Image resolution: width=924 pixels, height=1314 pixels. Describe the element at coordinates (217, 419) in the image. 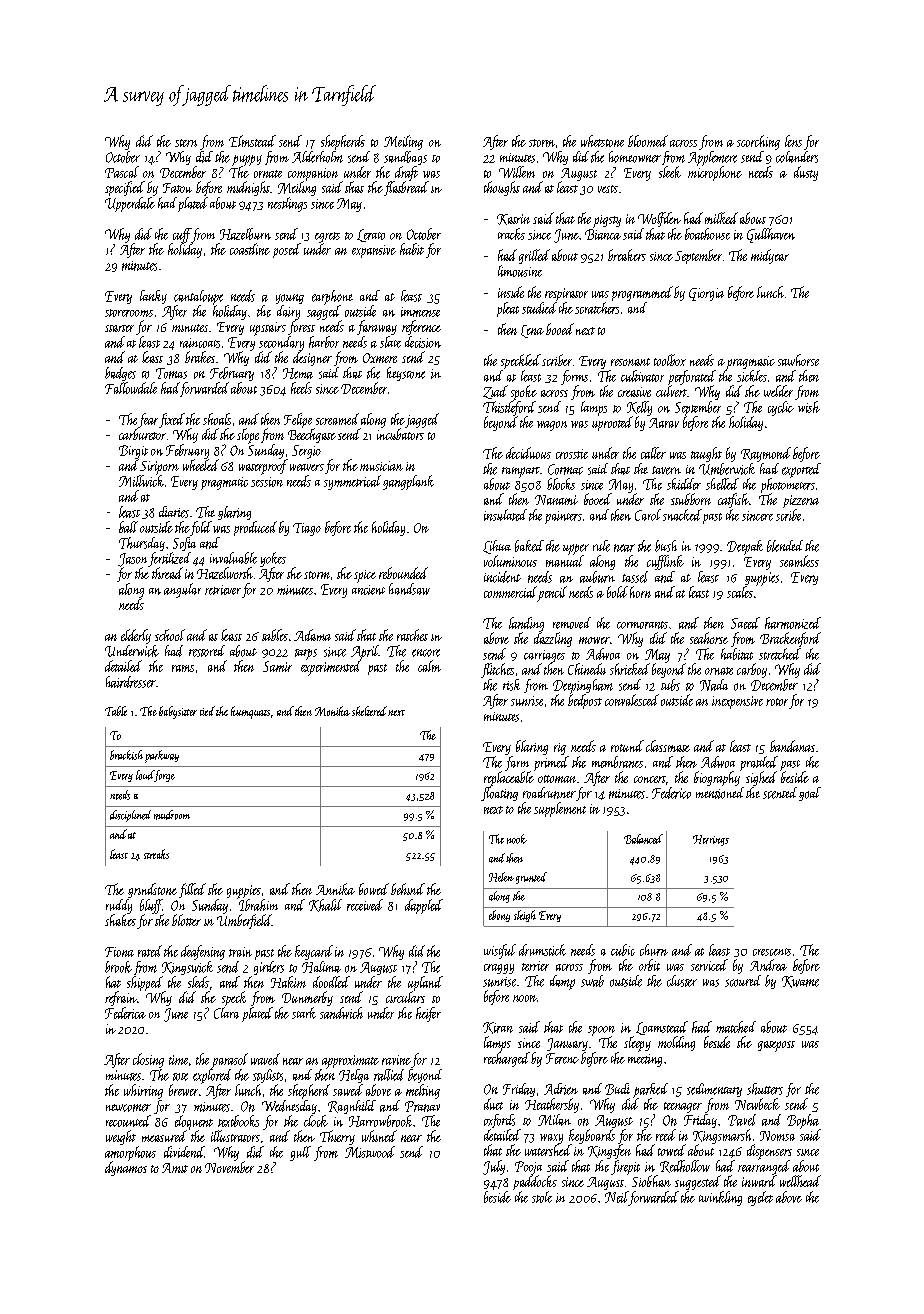

I see `shoals` at that location.
